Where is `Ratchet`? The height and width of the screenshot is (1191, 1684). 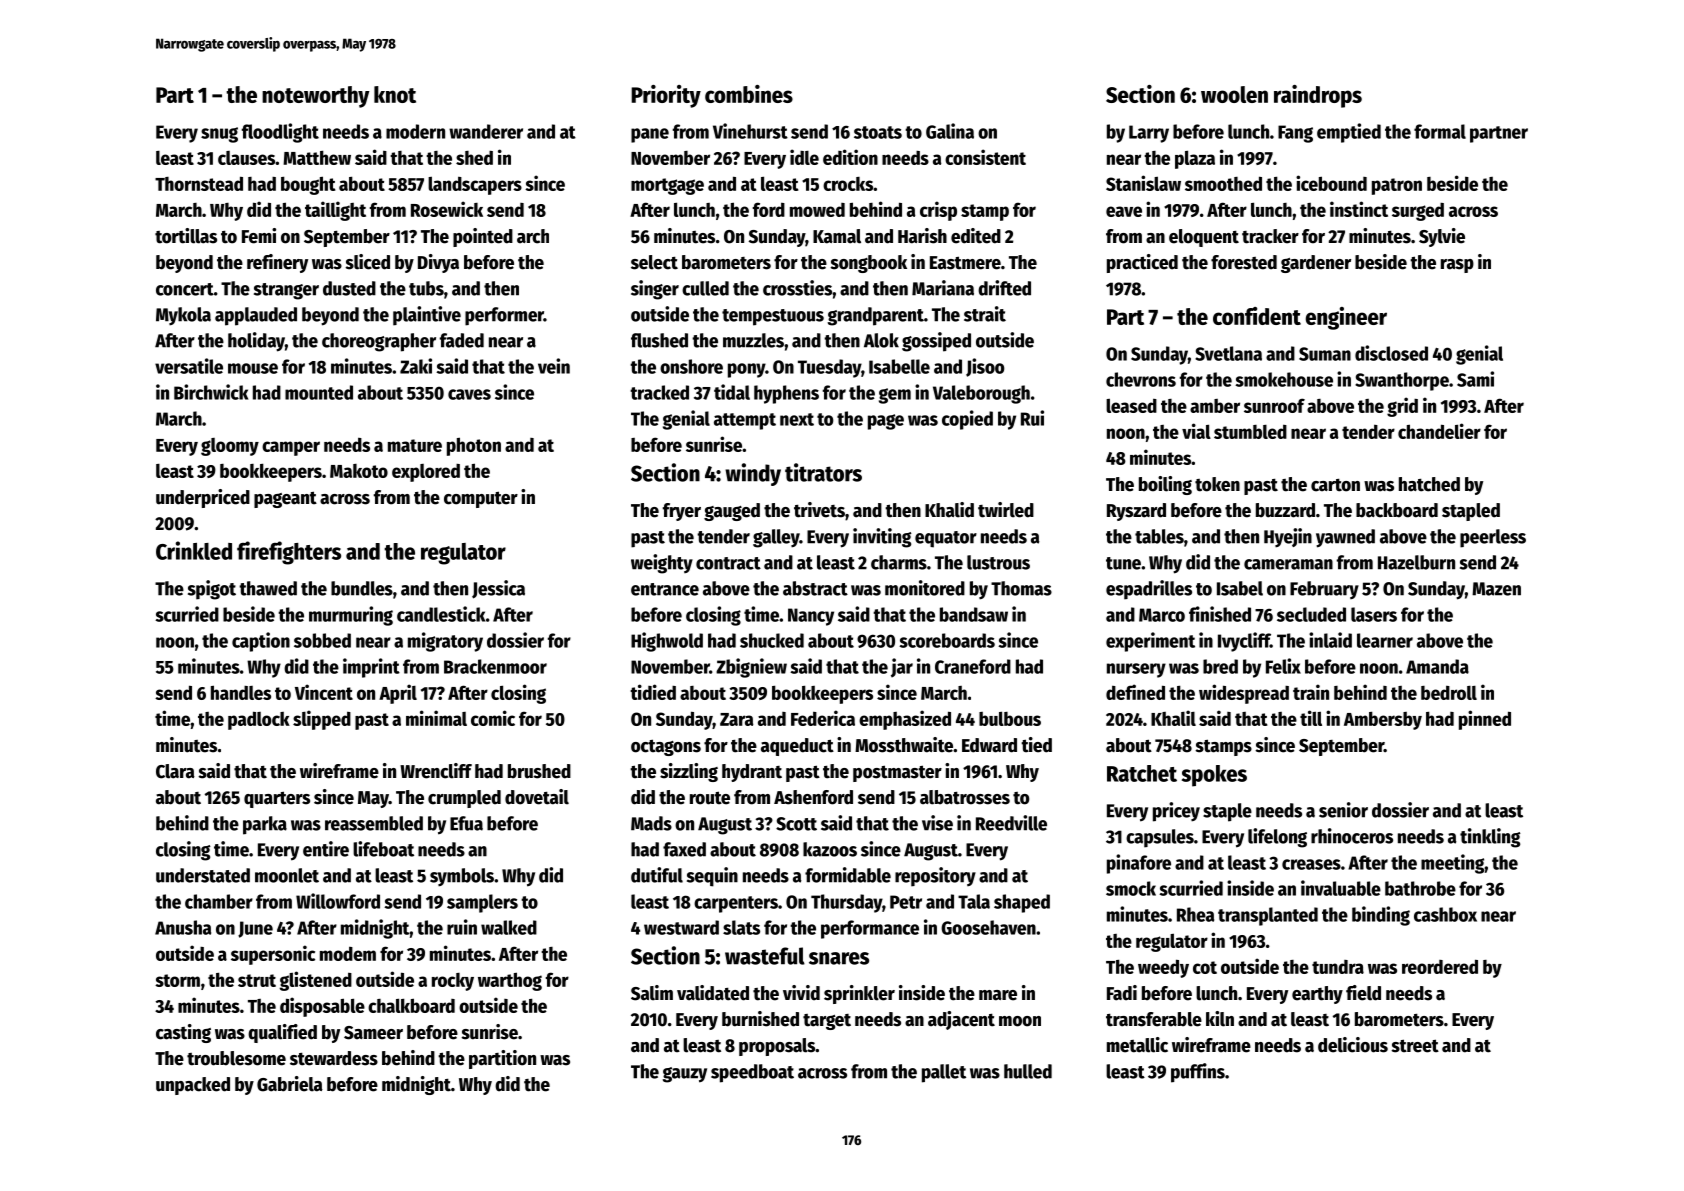 Ratchet is located at coordinates (1142, 773).
